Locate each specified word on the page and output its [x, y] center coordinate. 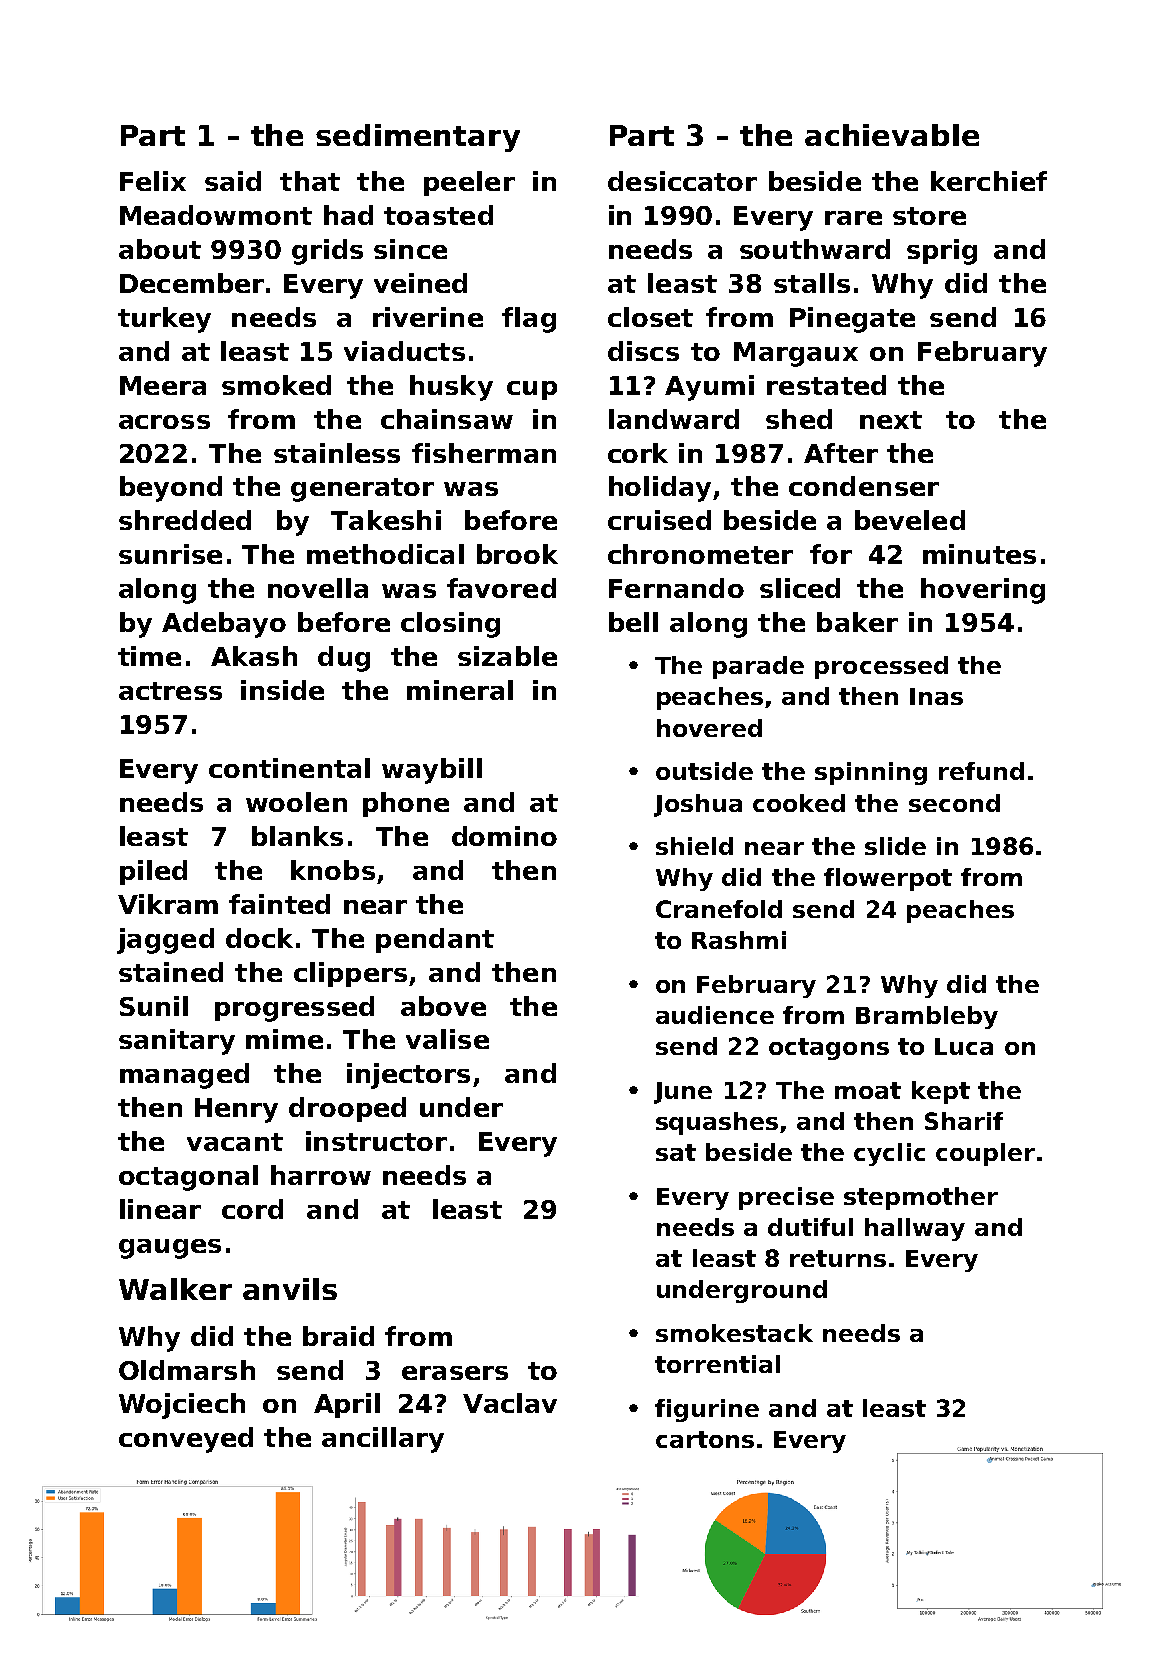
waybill [432, 771]
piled [153, 872]
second [954, 803]
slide [895, 846]
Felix [153, 181]
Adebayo [224, 625]
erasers [455, 1373]
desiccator [682, 181]
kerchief [989, 181]
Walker [175, 1289]
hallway [915, 1229]
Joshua [698, 805]
